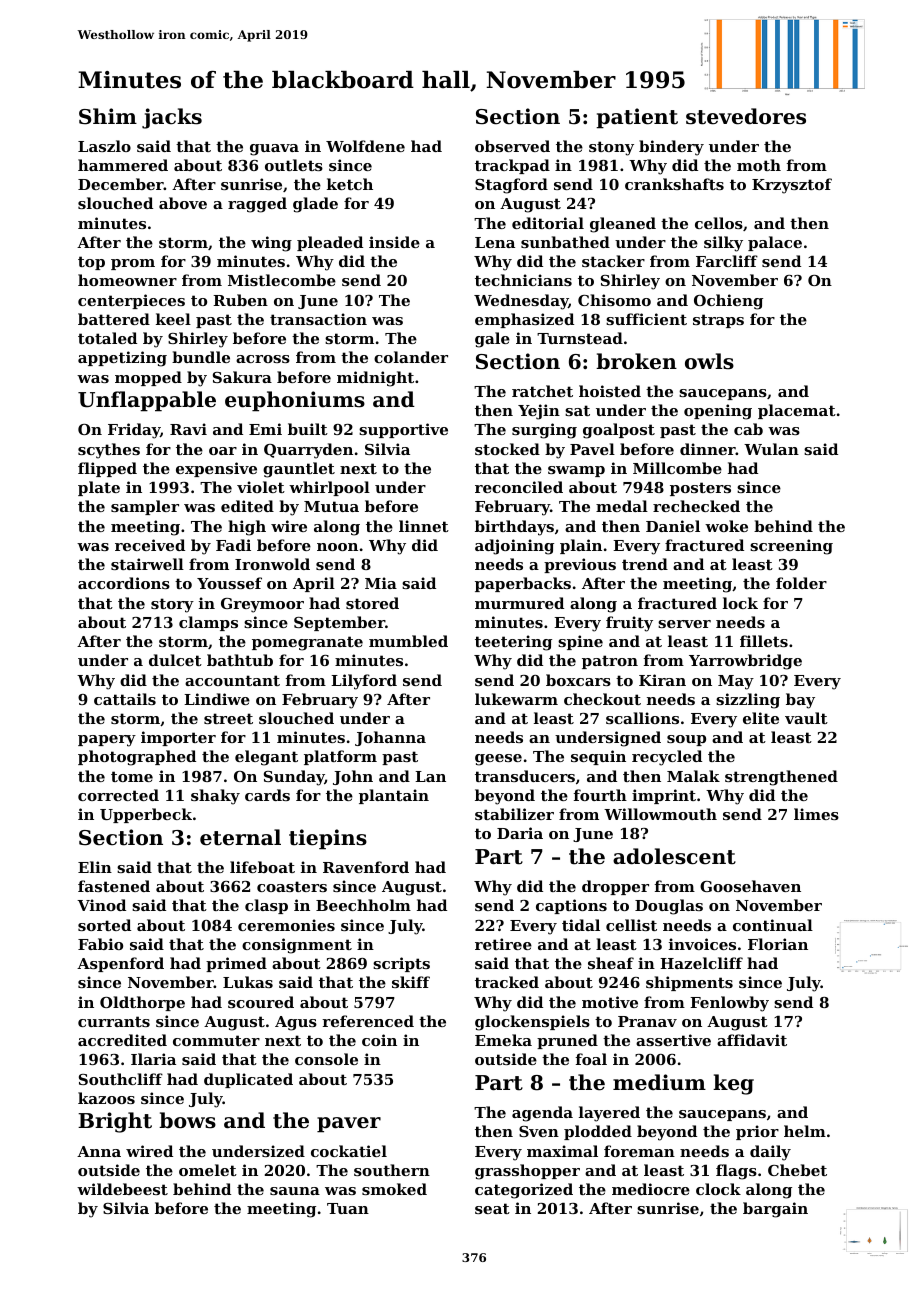 This screenshot has height=1308, width=924. I want to click on Pranav, so click(647, 1021).
